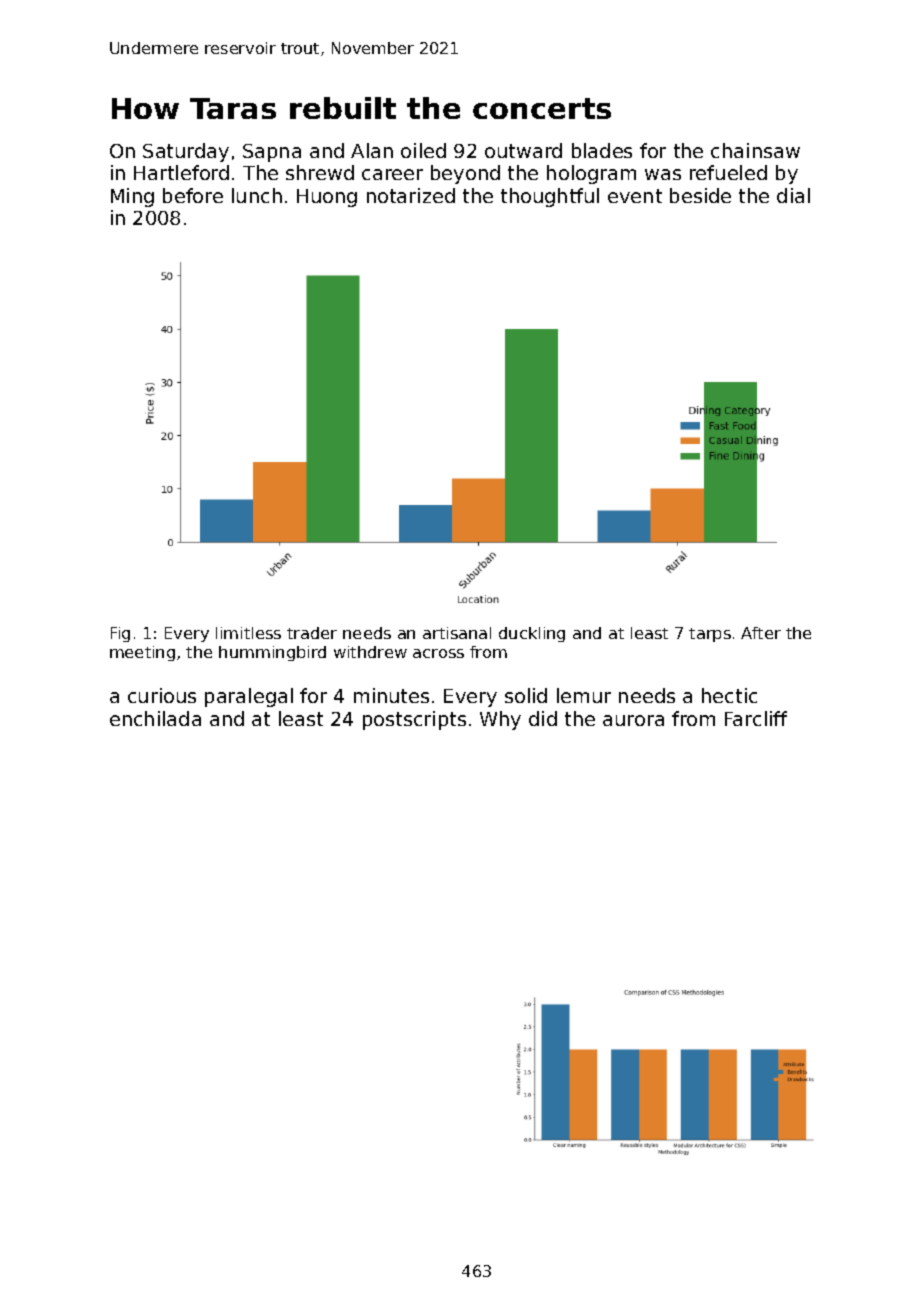 This screenshot has width=924, height=1308. Describe the element at coordinates (761, 633) in the screenshot. I see `After` at that location.
